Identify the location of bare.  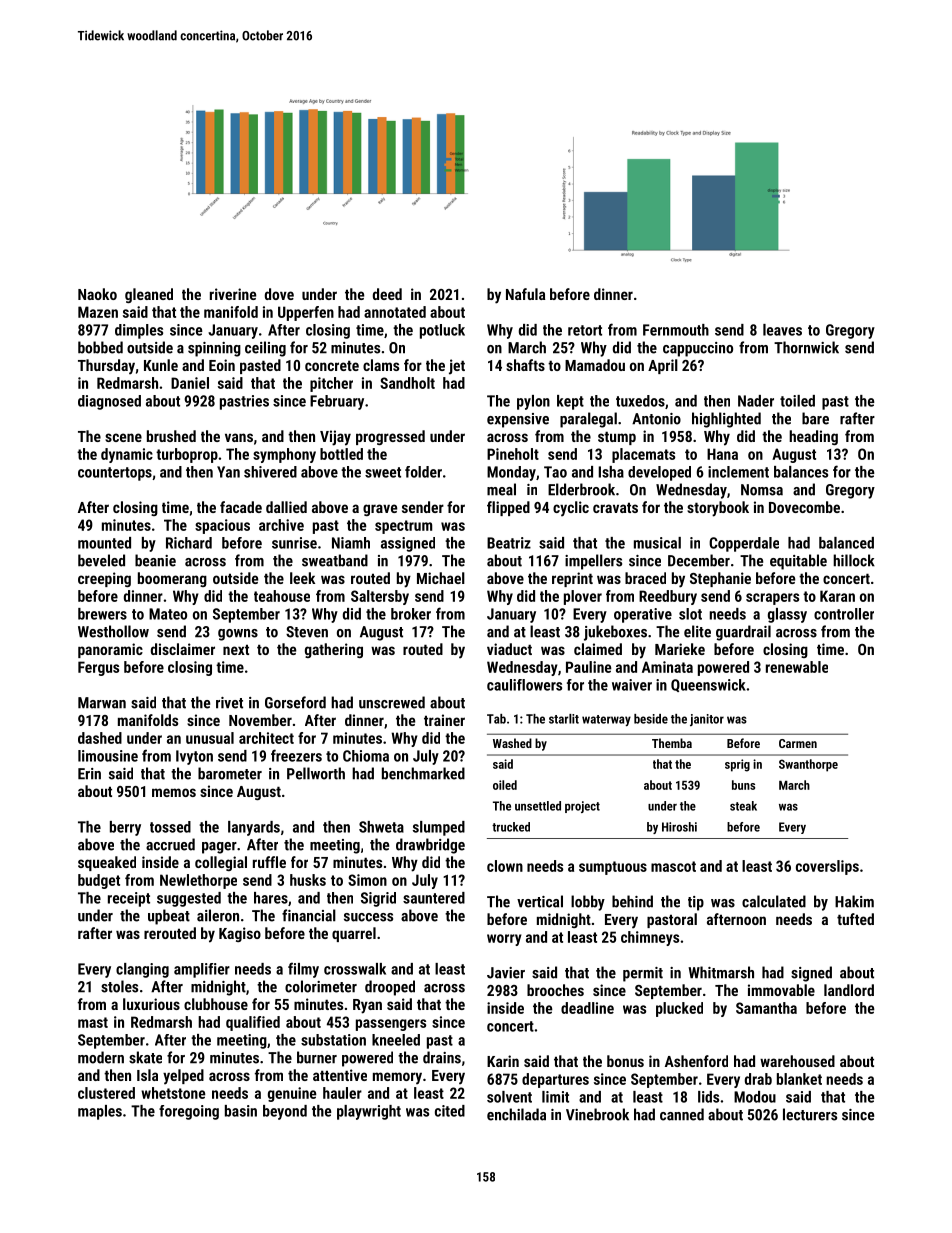
(815, 418).
